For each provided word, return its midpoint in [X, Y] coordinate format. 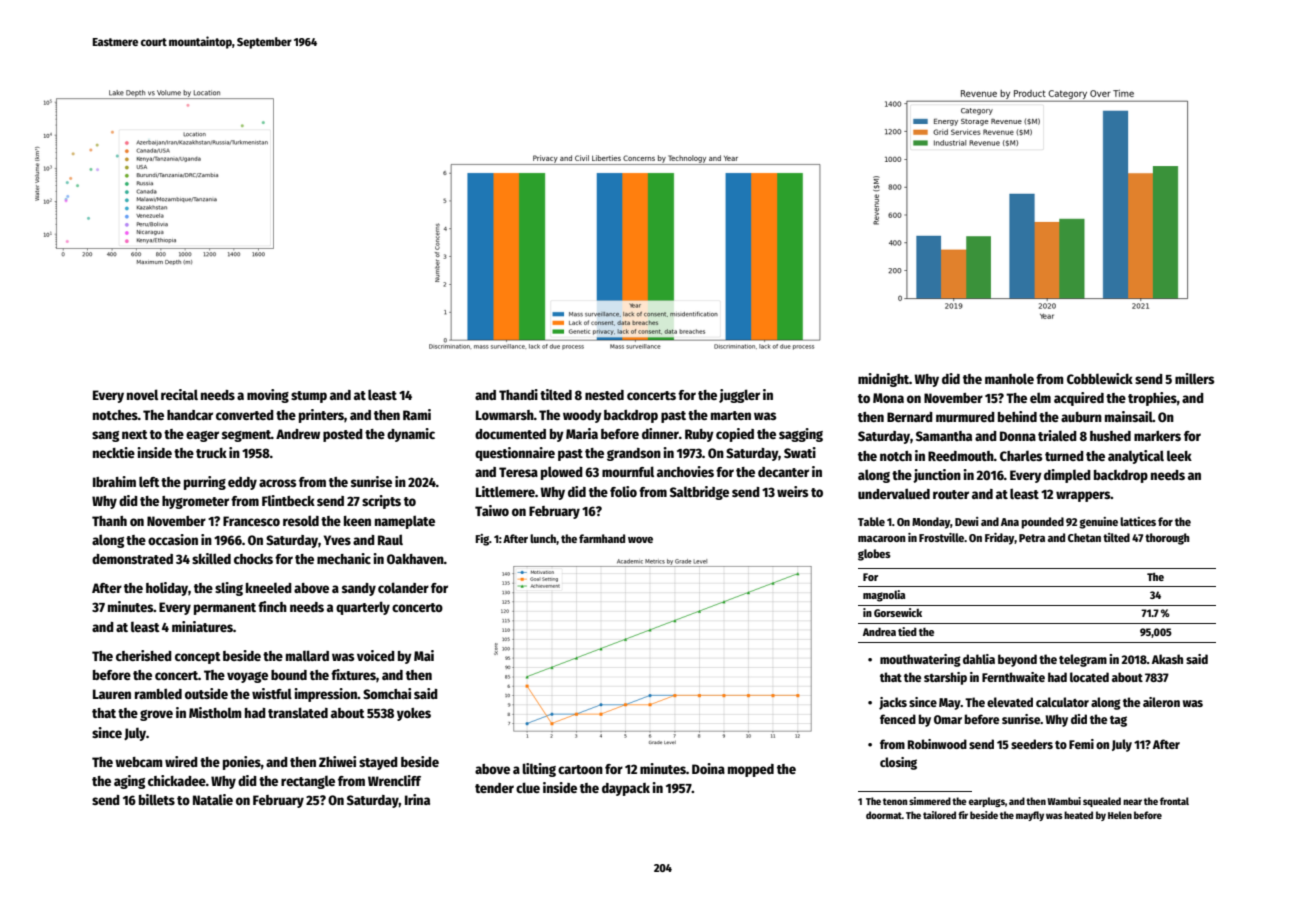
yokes [414, 714]
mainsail [1129, 416]
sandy [359, 589]
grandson [634, 454]
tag [1118, 721]
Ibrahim [114, 481]
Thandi [518, 394]
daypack [626, 789]
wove [640, 540]
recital [179, 394]
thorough [1167, 539]
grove [156, 715]
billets [157, 799]
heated [1078, 815]
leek [1179, 455]
